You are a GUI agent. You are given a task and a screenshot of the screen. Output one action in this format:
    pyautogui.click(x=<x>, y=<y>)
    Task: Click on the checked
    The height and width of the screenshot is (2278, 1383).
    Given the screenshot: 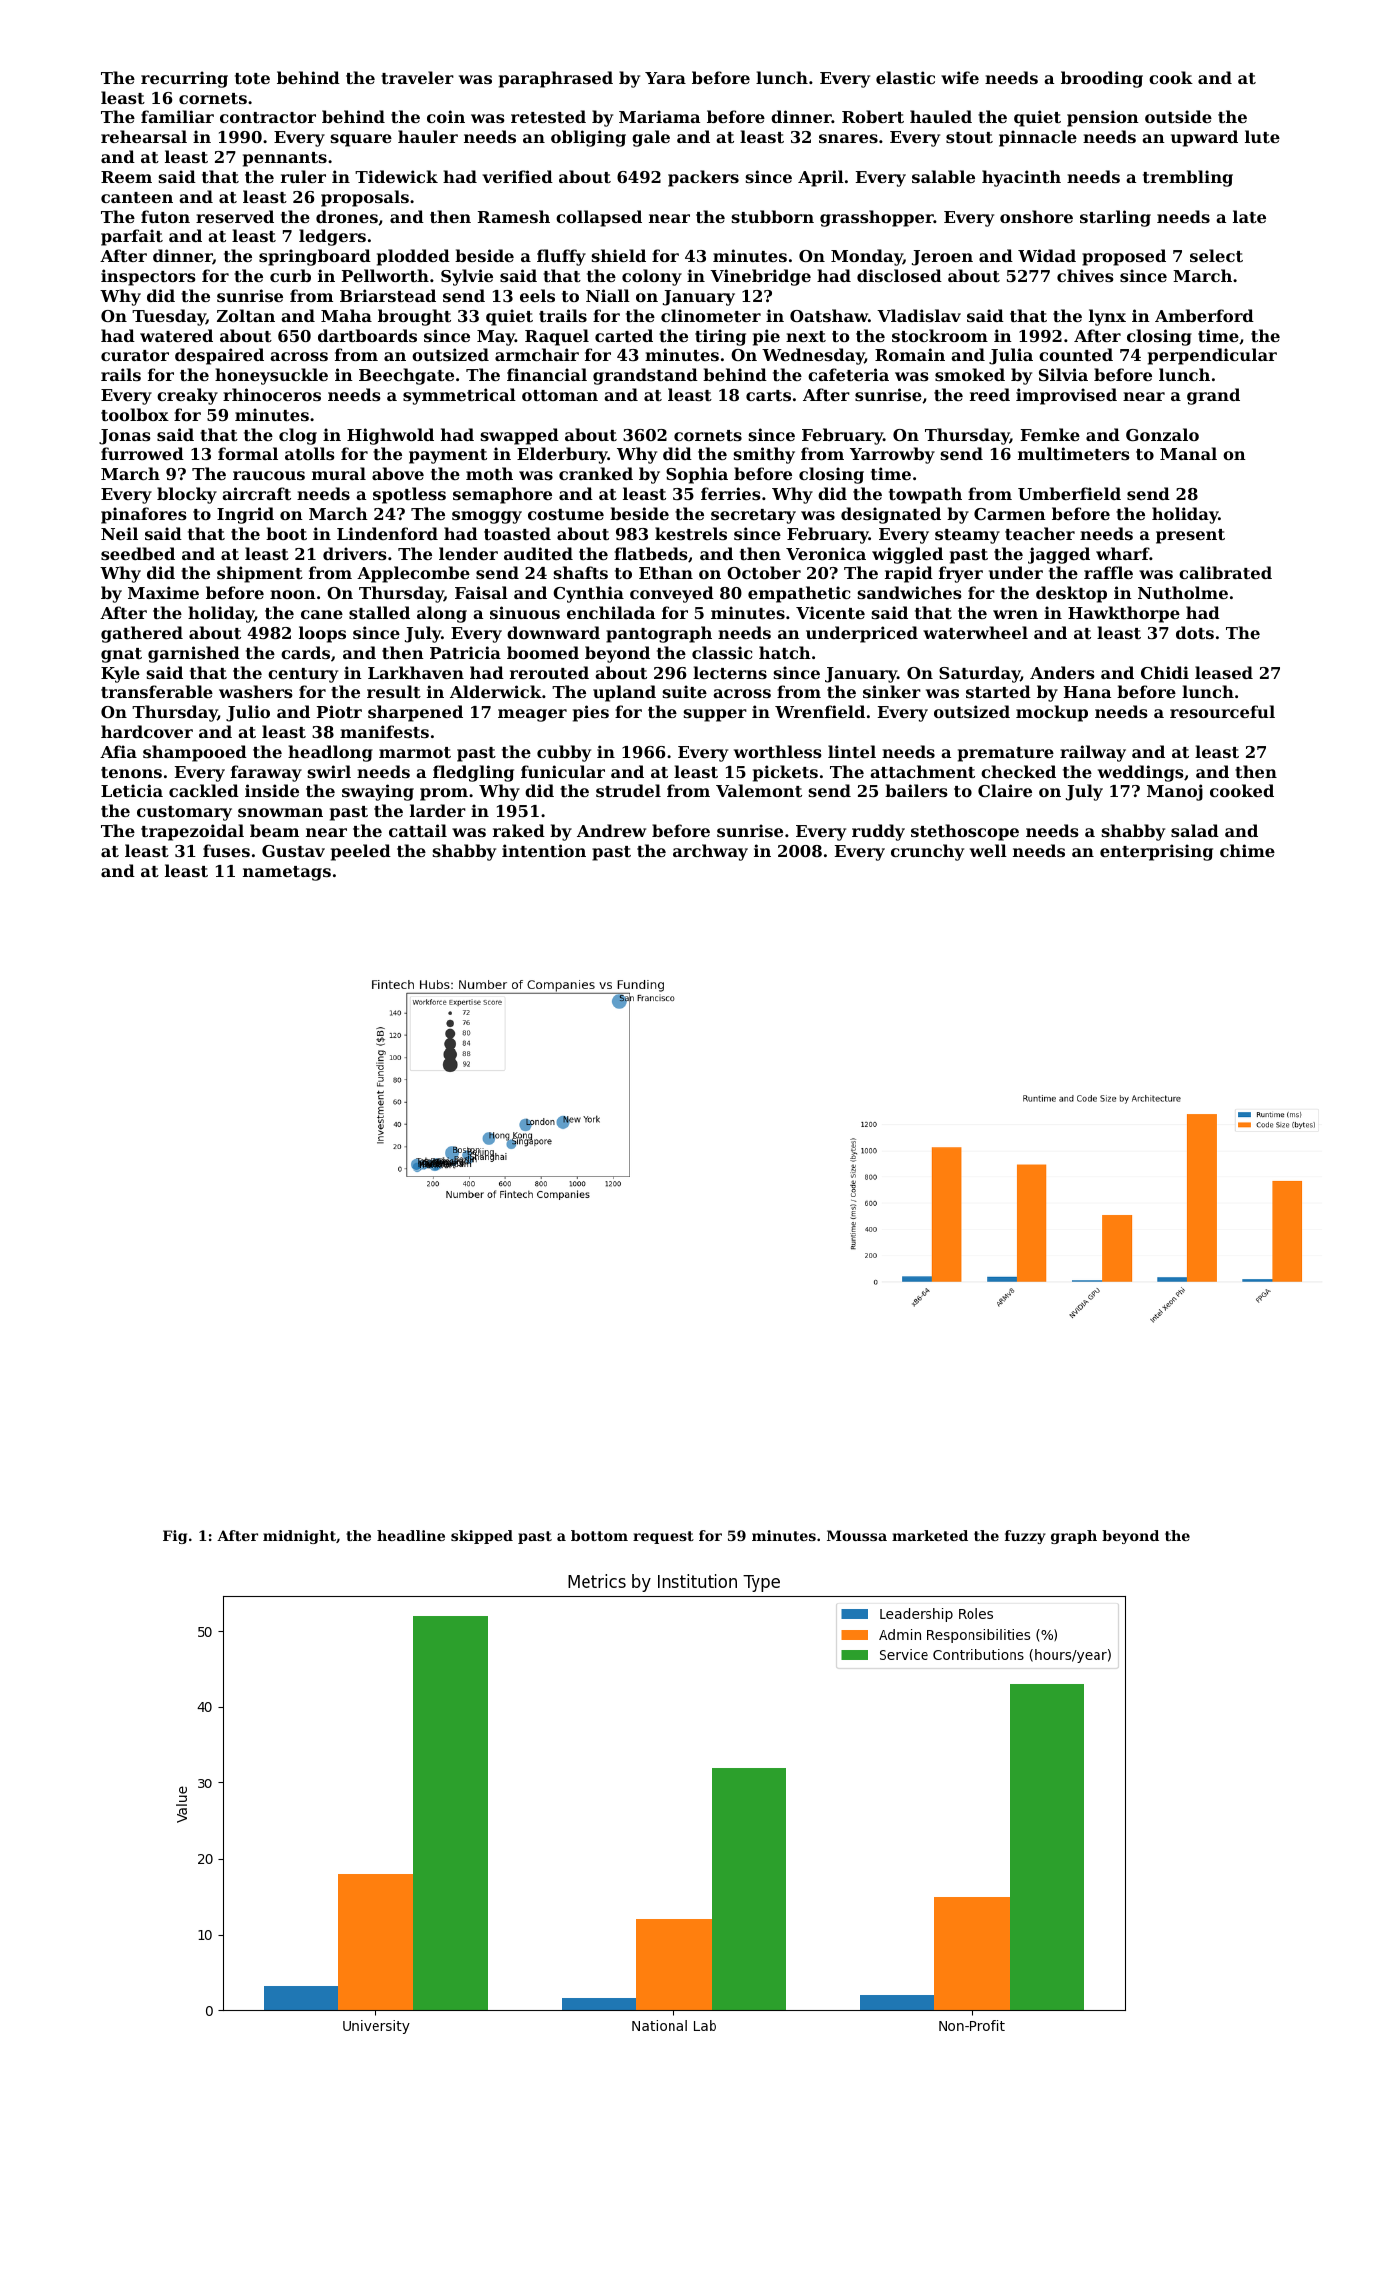 What is the action you would take?
    pyautogui.click(x=1018, y=771)
